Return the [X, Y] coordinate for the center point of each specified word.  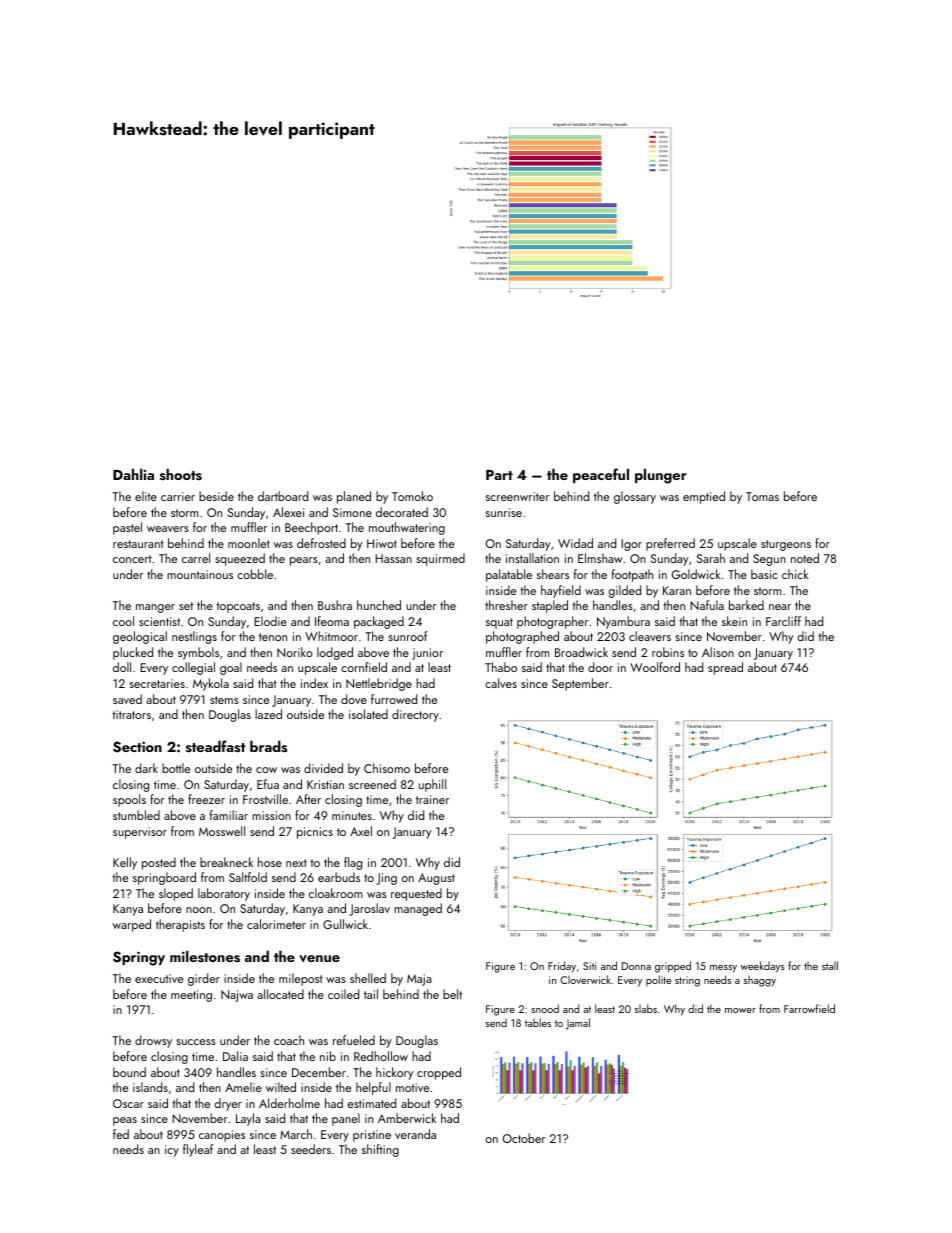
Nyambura [623, 622]
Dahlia [133, 474]
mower [740, 1010]
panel [346, 1119]
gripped [673, 967]
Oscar [128, 1103]
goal [231, 668]
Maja [419, 980]
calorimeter [276, 924]
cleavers [650, 636]
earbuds [339, 877]
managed [418, 909]
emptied [704, 497]
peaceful [601, 475]
